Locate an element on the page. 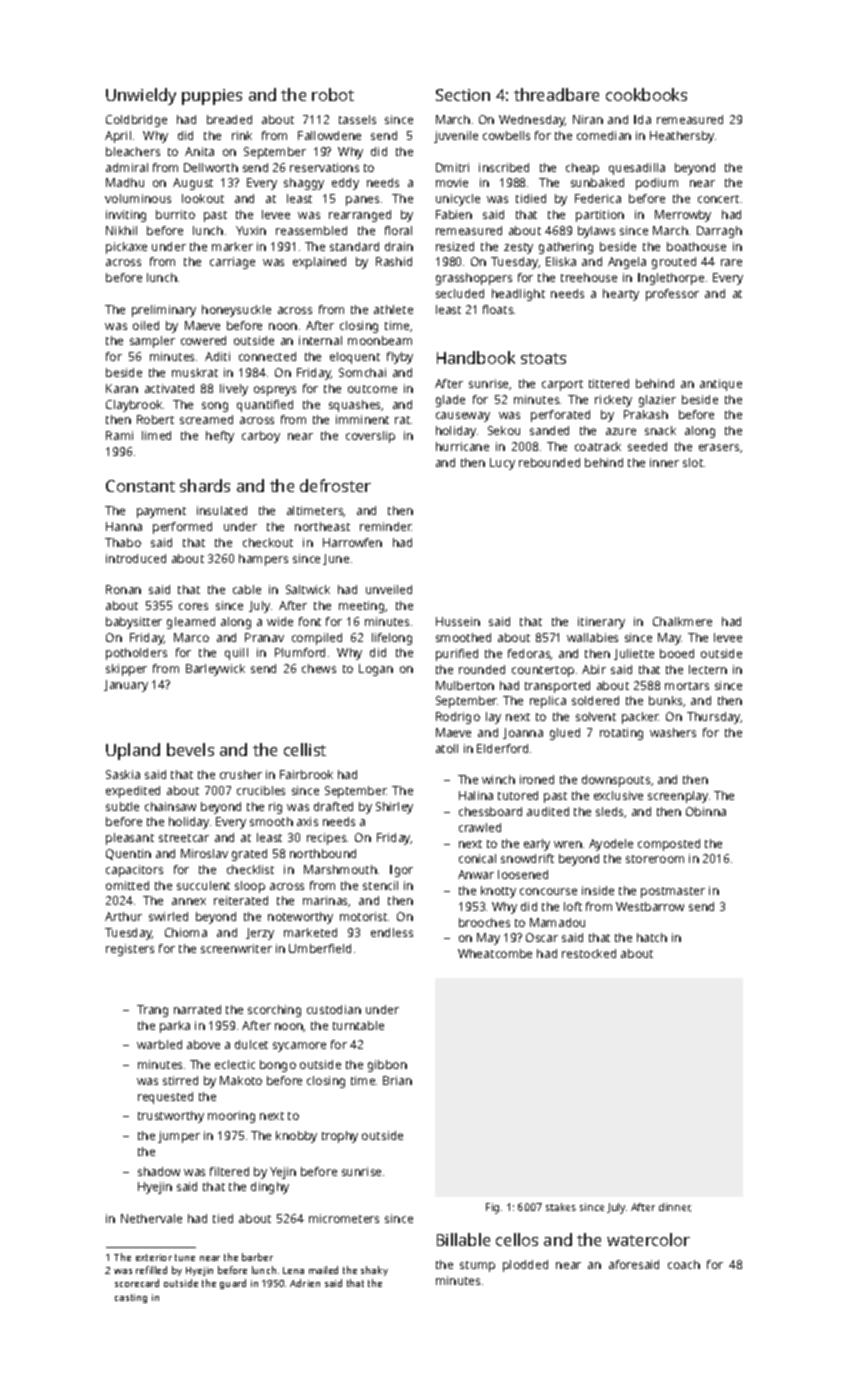 The image size is (849, 1400). composted is located at coordinates (669, 845).
